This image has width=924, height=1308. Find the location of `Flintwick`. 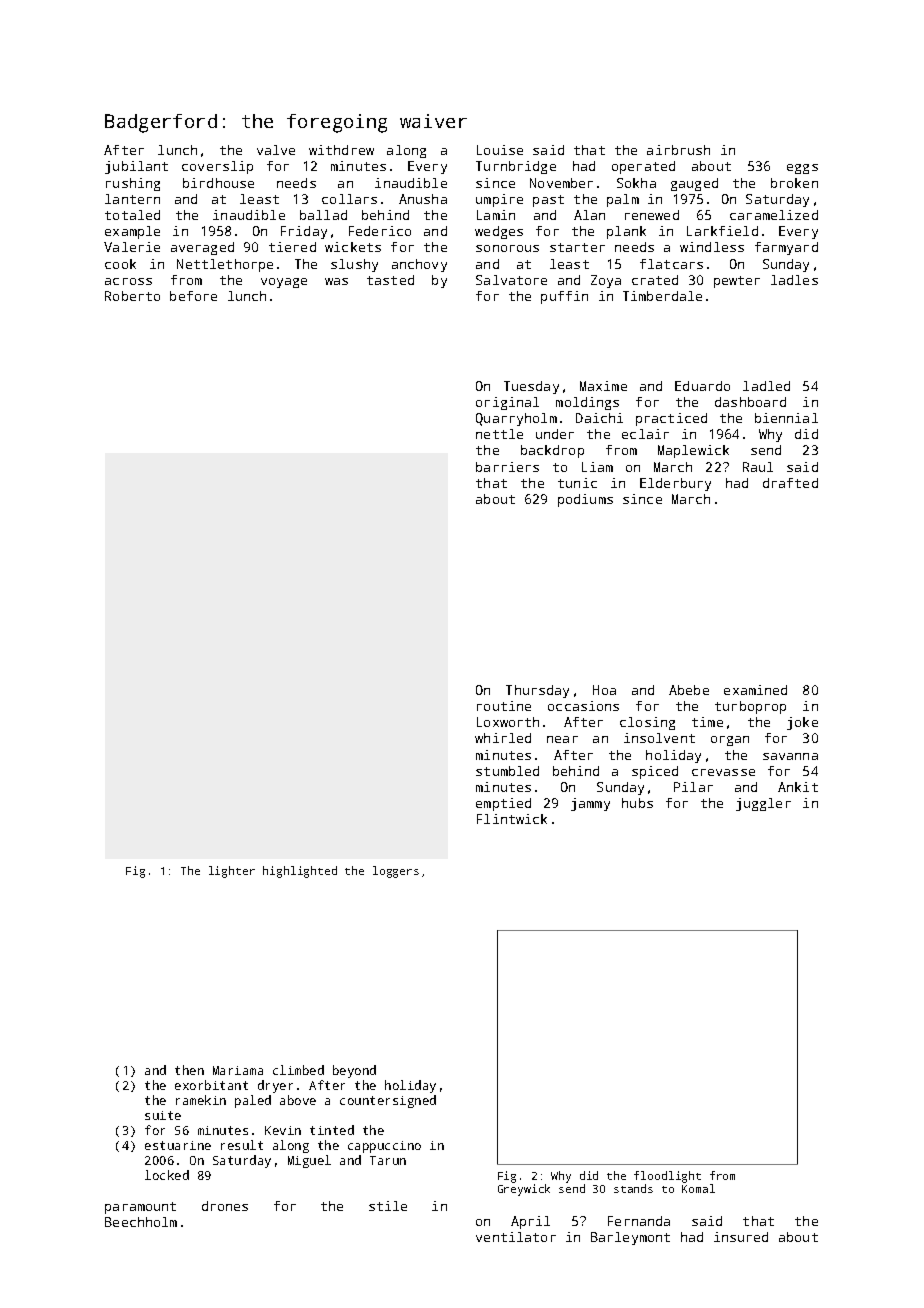

Flintwick is located at coordinates (512, 819).
